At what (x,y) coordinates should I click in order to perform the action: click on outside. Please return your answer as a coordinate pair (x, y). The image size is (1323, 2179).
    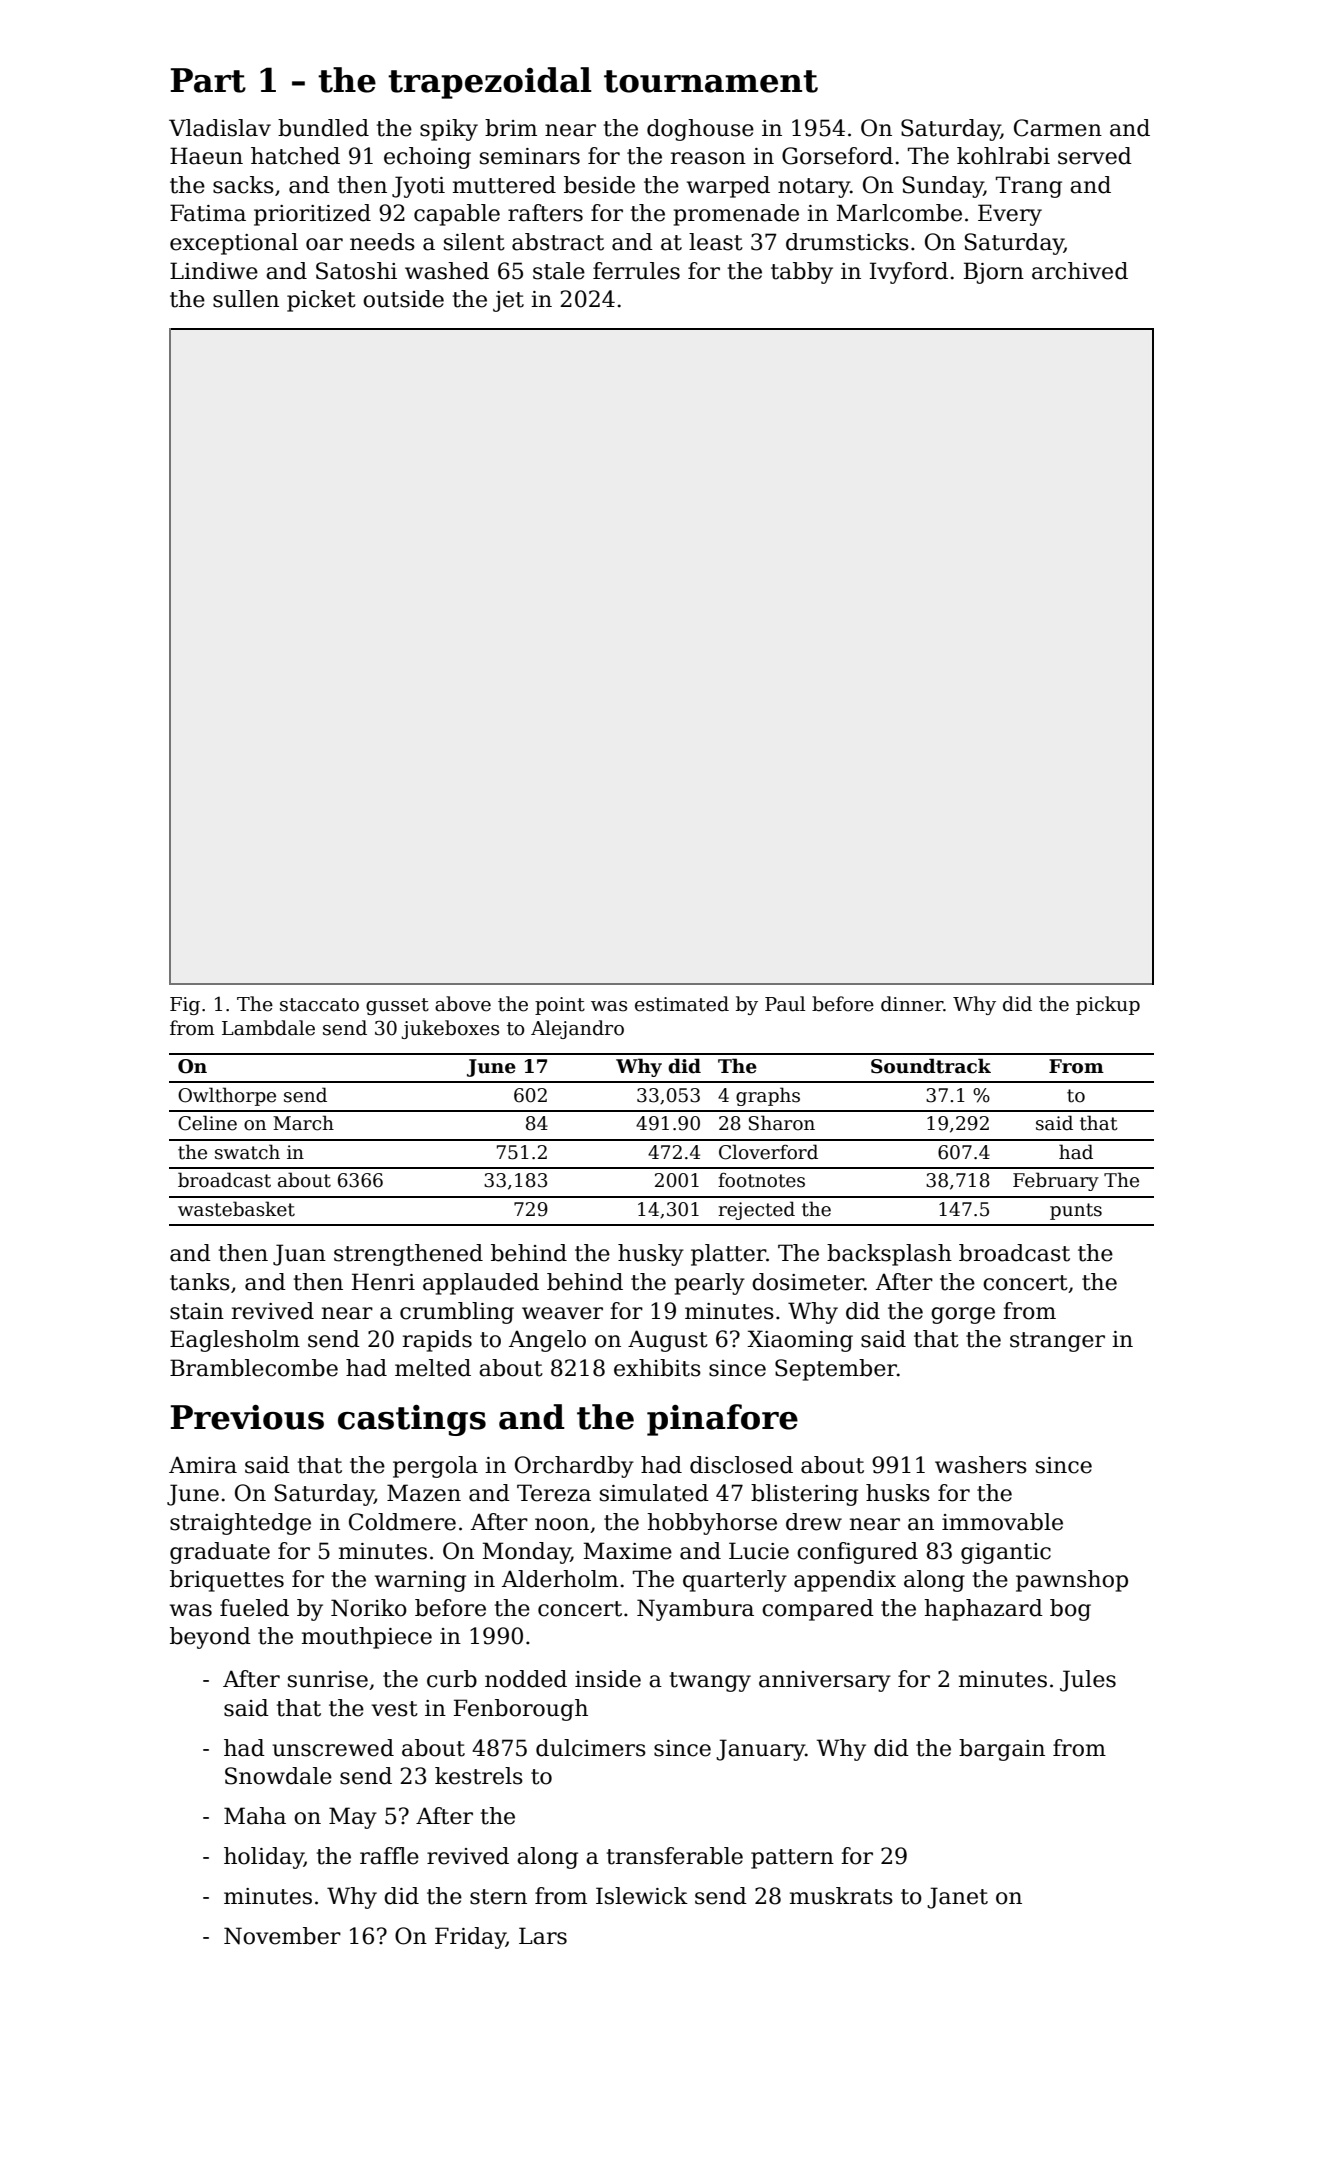
    Looking at the image, I should click on (403, 299).
